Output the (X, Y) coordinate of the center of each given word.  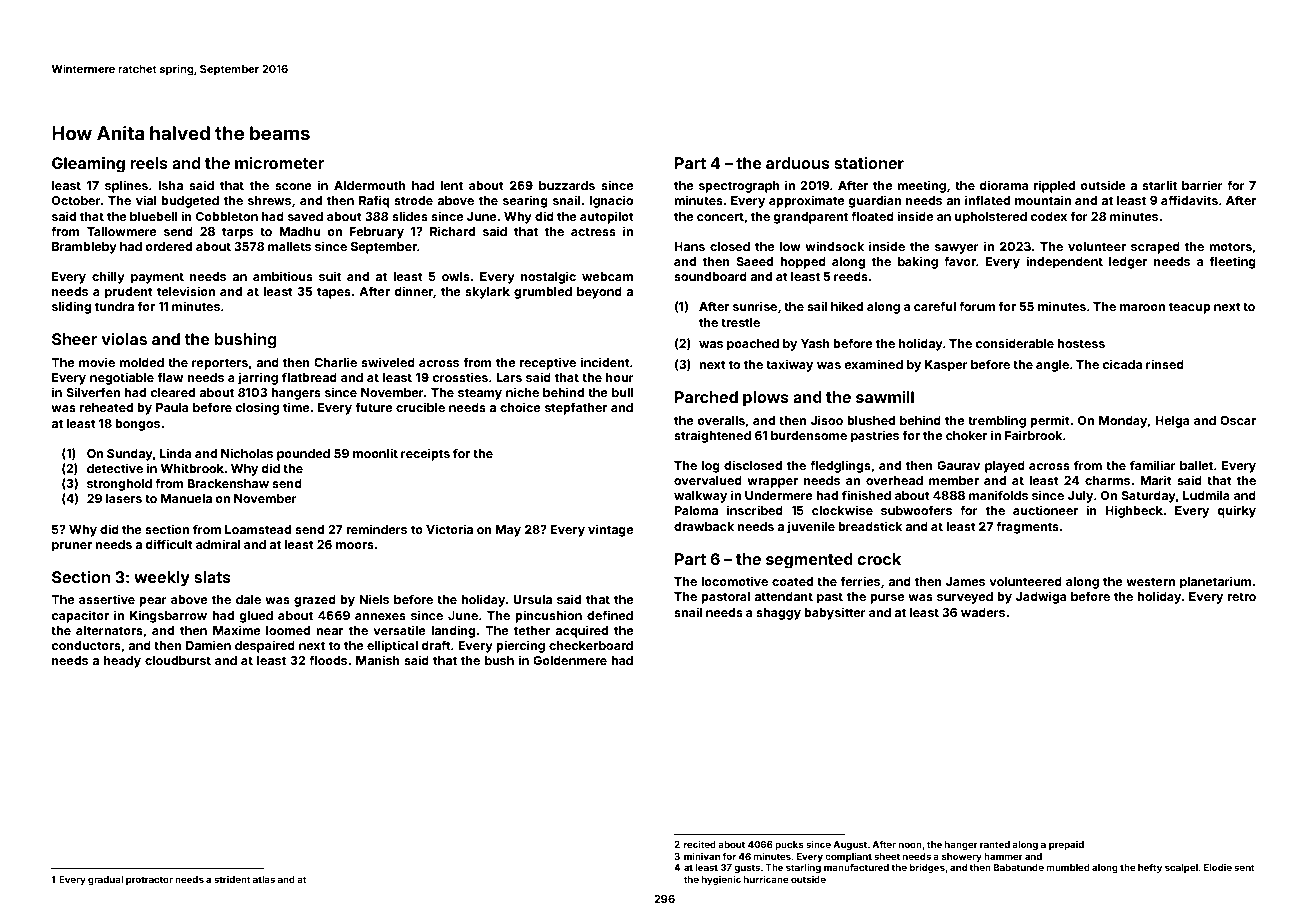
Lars (509, 377)
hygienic (721, 880)
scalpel (1181, 868)
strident (232, 879)
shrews (269, 200)
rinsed (1165, 364)
